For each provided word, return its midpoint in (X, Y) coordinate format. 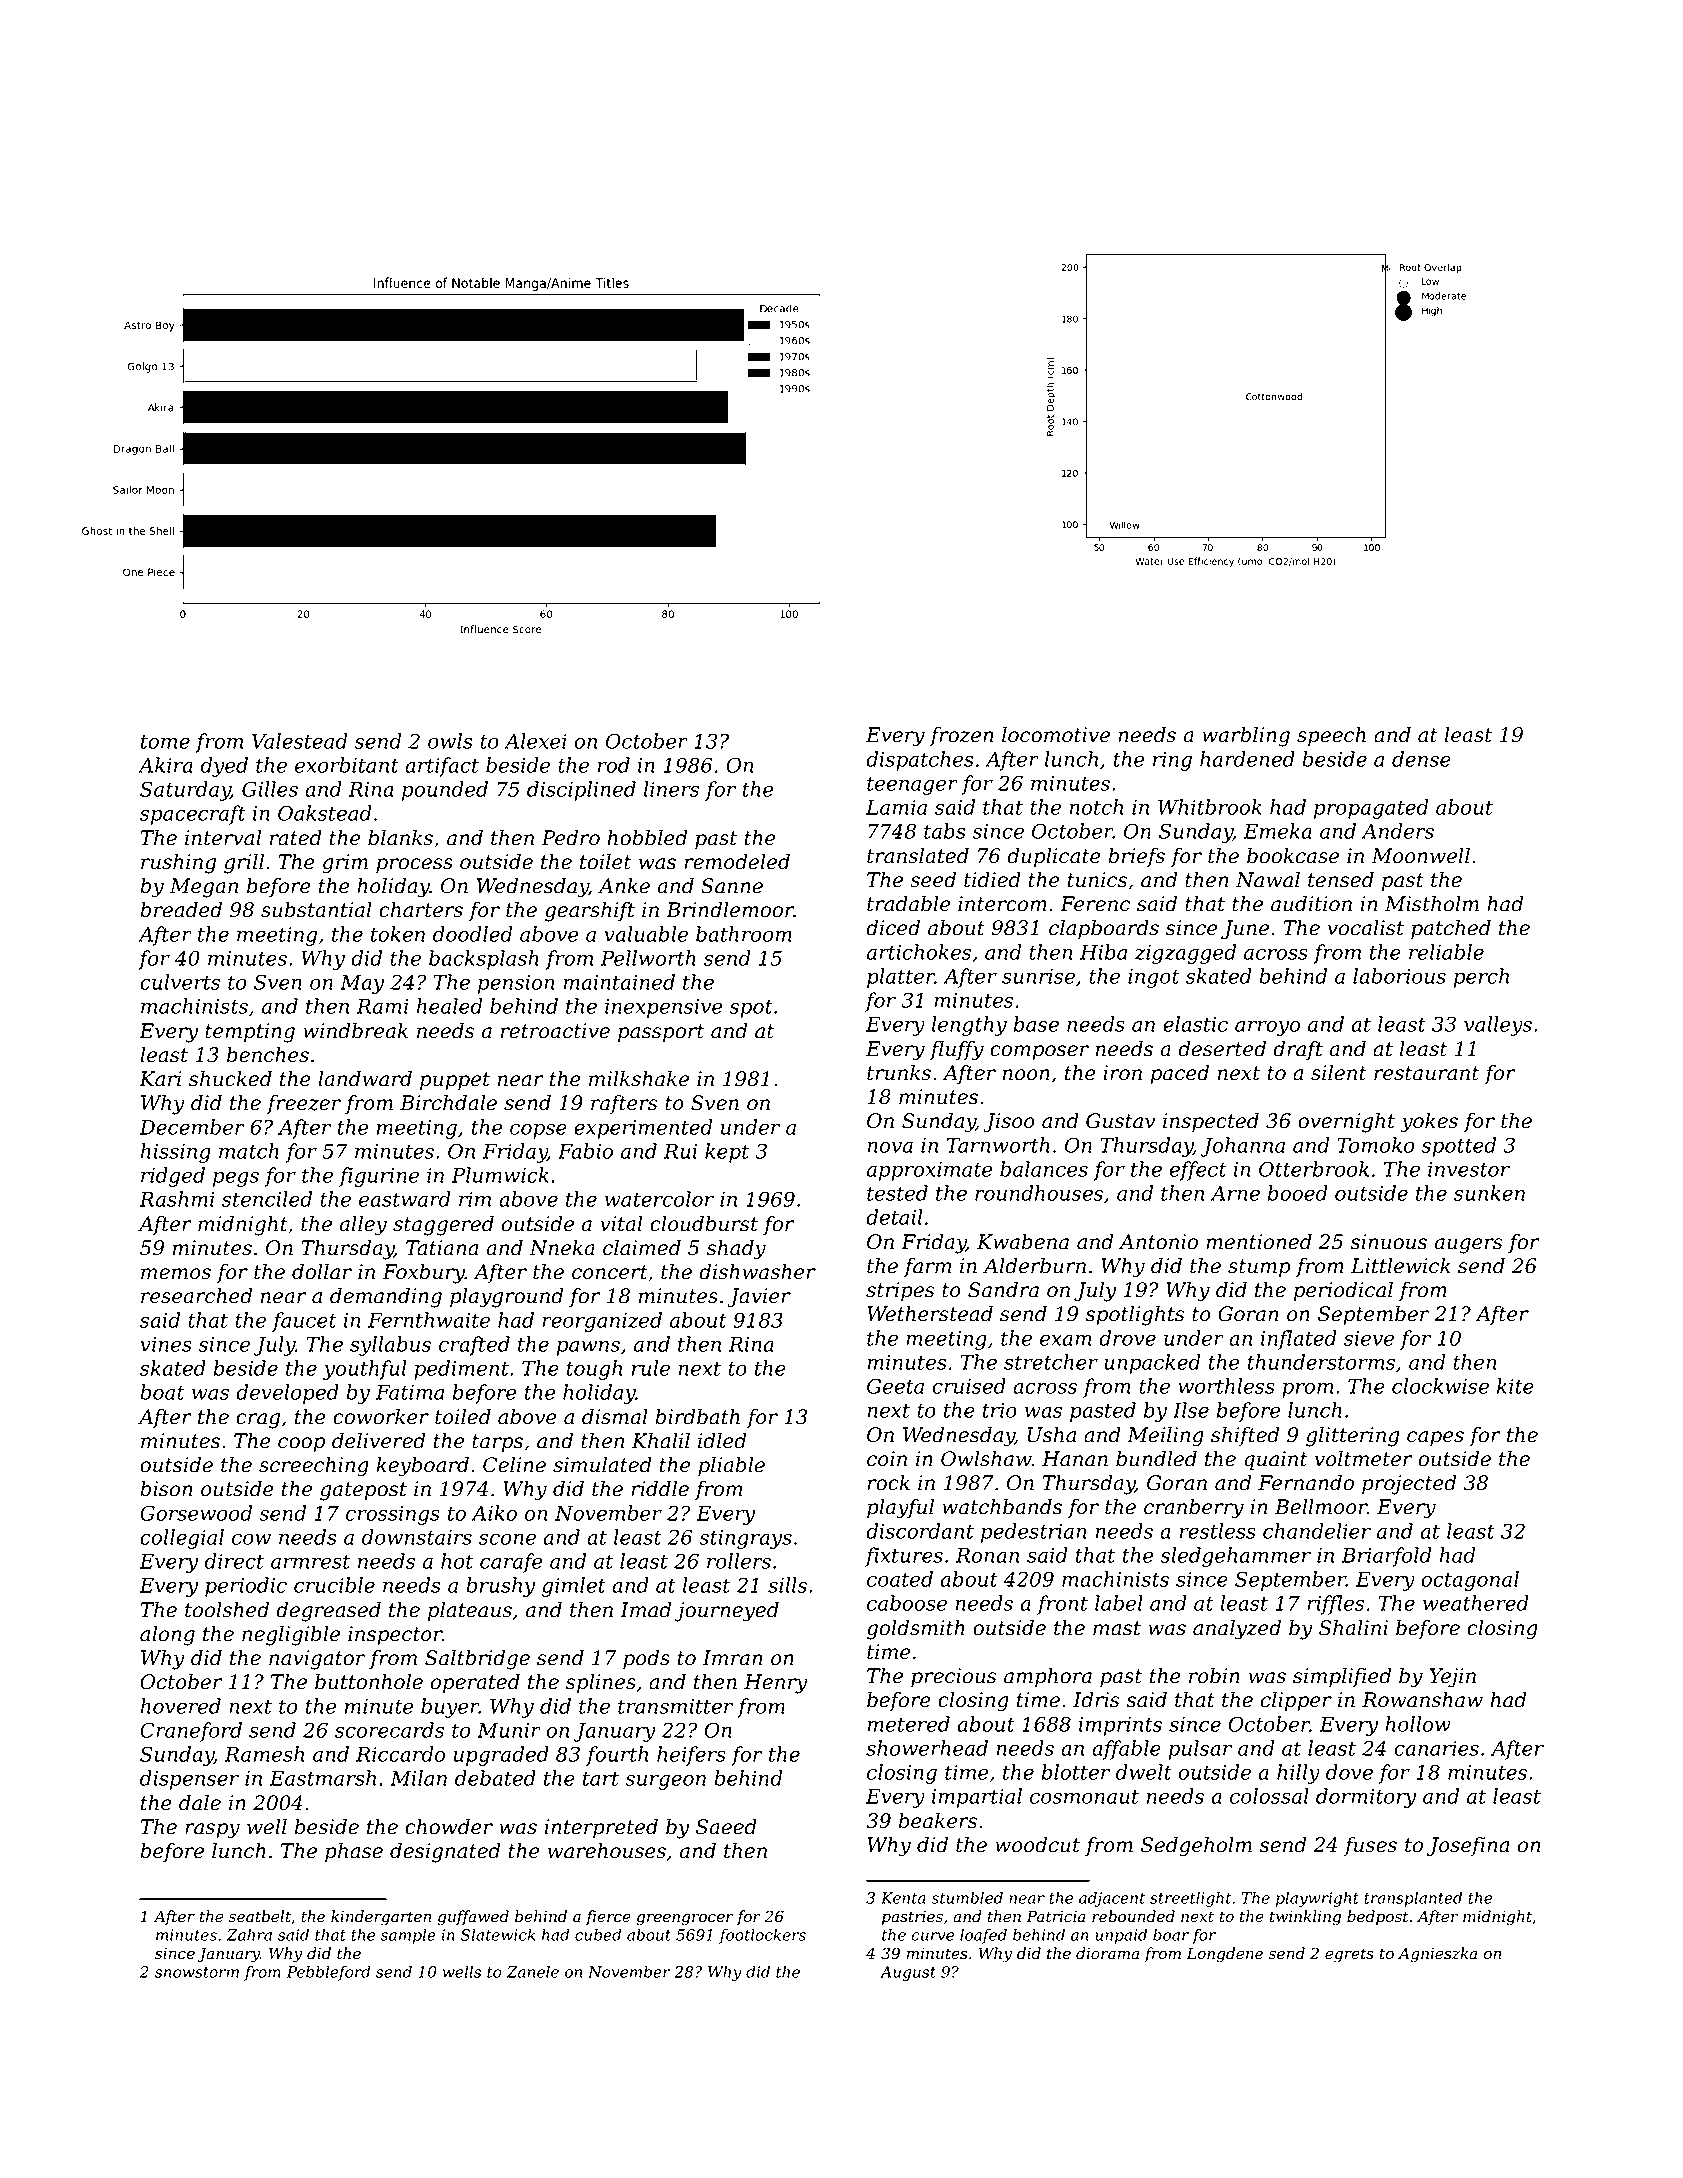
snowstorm (197, 1972)
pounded (445, 791)
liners (671, 789)
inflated (1299, 1340)
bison (166, 1489)
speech (1331, 736)
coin (887, 1459)
